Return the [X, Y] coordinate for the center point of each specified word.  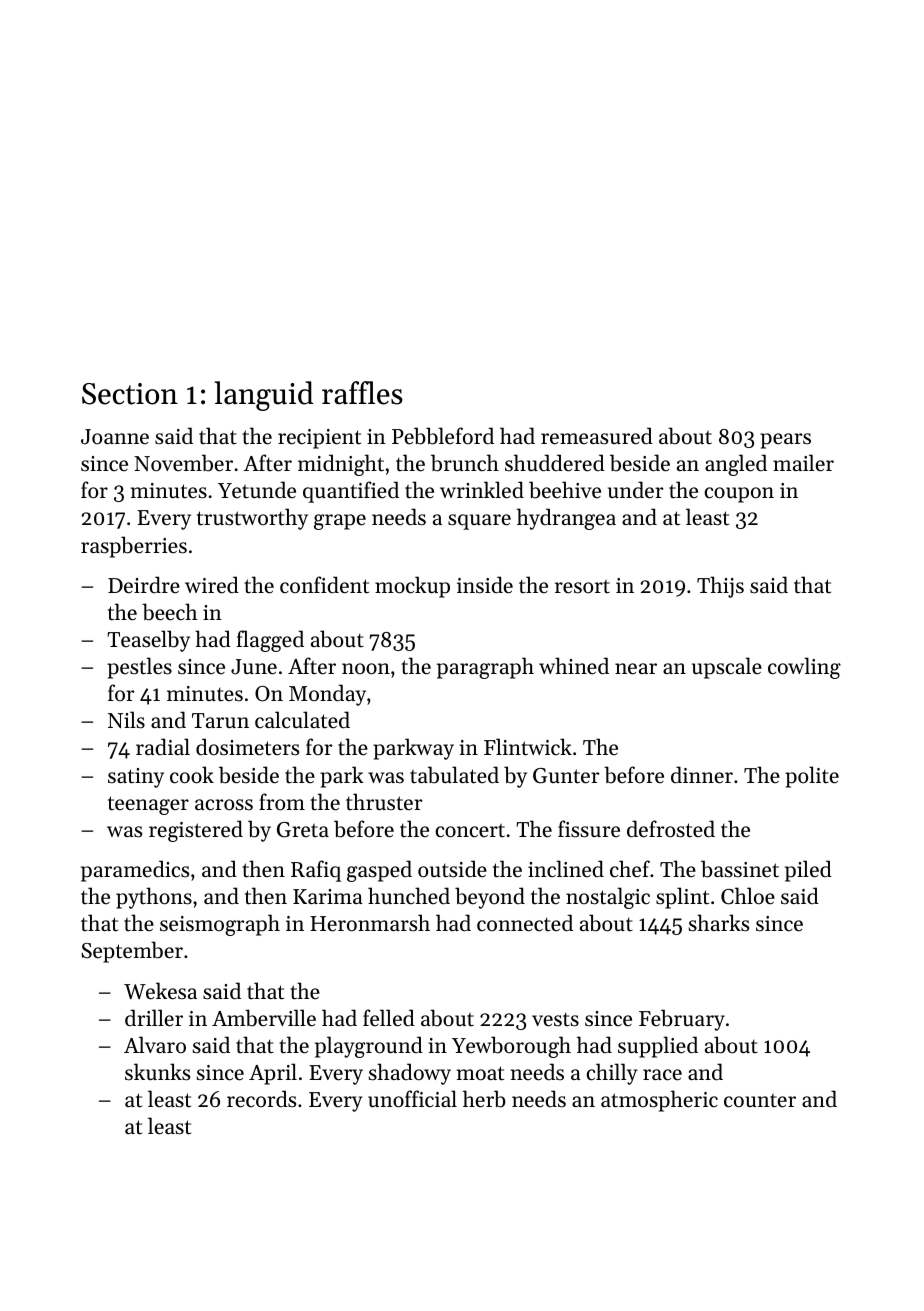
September [132, 952]
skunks [157, 1072]
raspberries [134, 547]
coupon [739, 495]
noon [366, 669]
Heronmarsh [370, 923]
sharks [719, 923]
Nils [126, 720]
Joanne [115, 437]
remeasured [597, 436]
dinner [702, 775]
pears [785, 441]
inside [485, 585]
